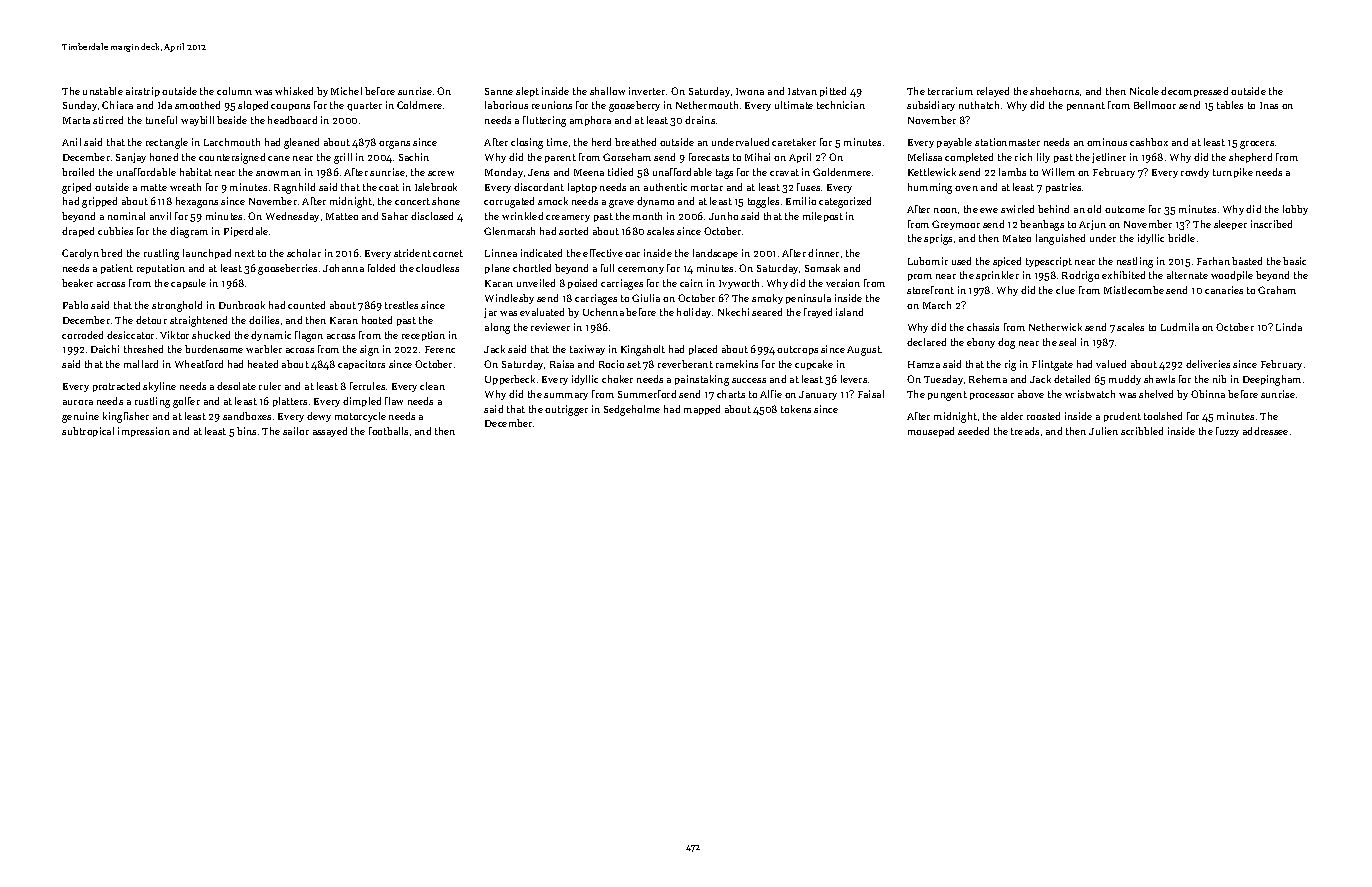 Image resolution: width=1372 pixels, height=887 pixels. I want to click on Willem, so click(1058, 172).
